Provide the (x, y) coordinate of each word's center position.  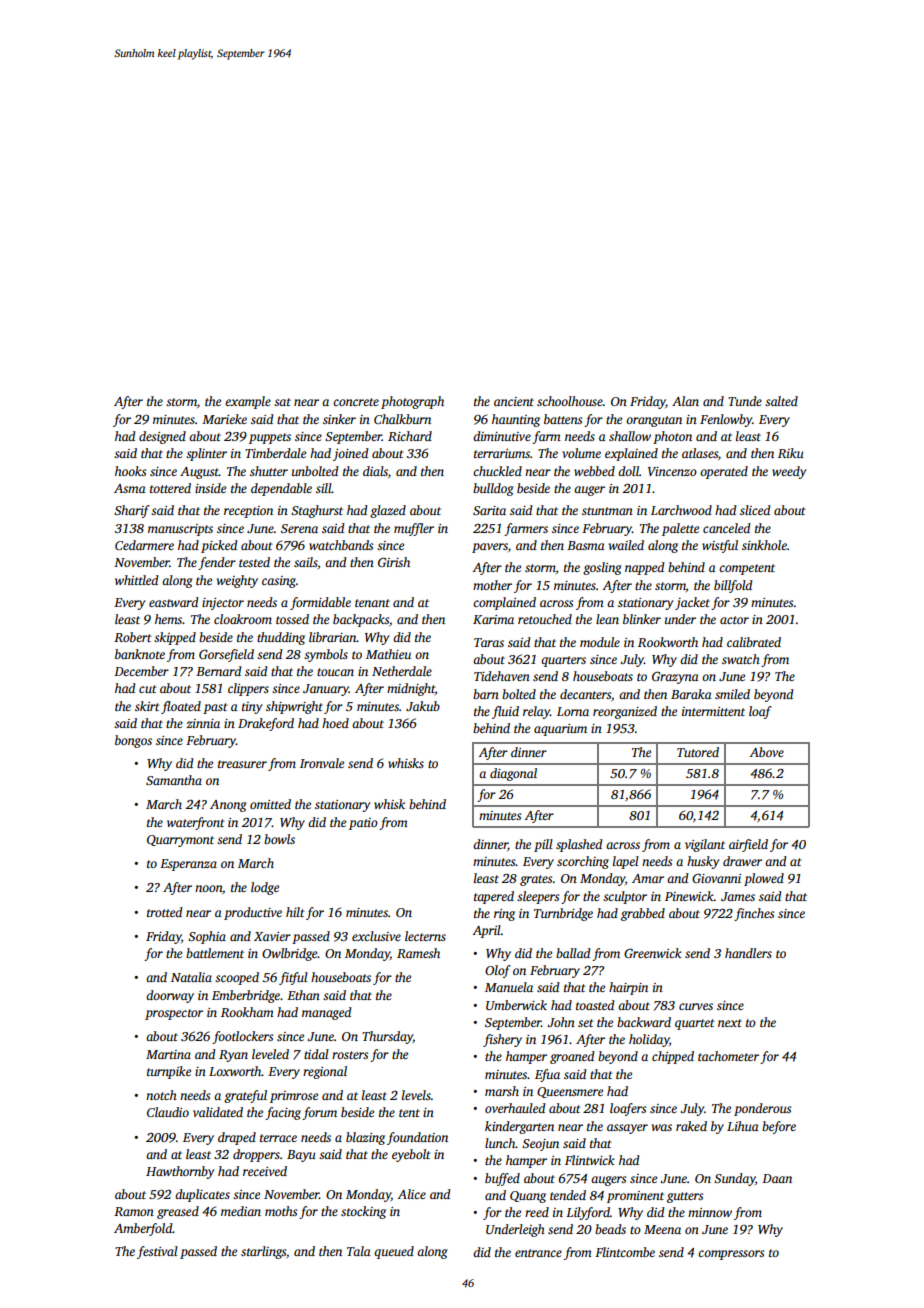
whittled (137, 580)
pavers (490, 548)
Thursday (387, 1037)
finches (754, 914)
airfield (748, 845)
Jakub (423, 706)
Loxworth (235, 1071)
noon (208, 888)
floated (181, 707)
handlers (748, 953)
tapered (494, 897)
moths (281, 1211)
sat (282, 402)
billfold (733, 586)
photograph (412, 402)
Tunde (745, 401)
